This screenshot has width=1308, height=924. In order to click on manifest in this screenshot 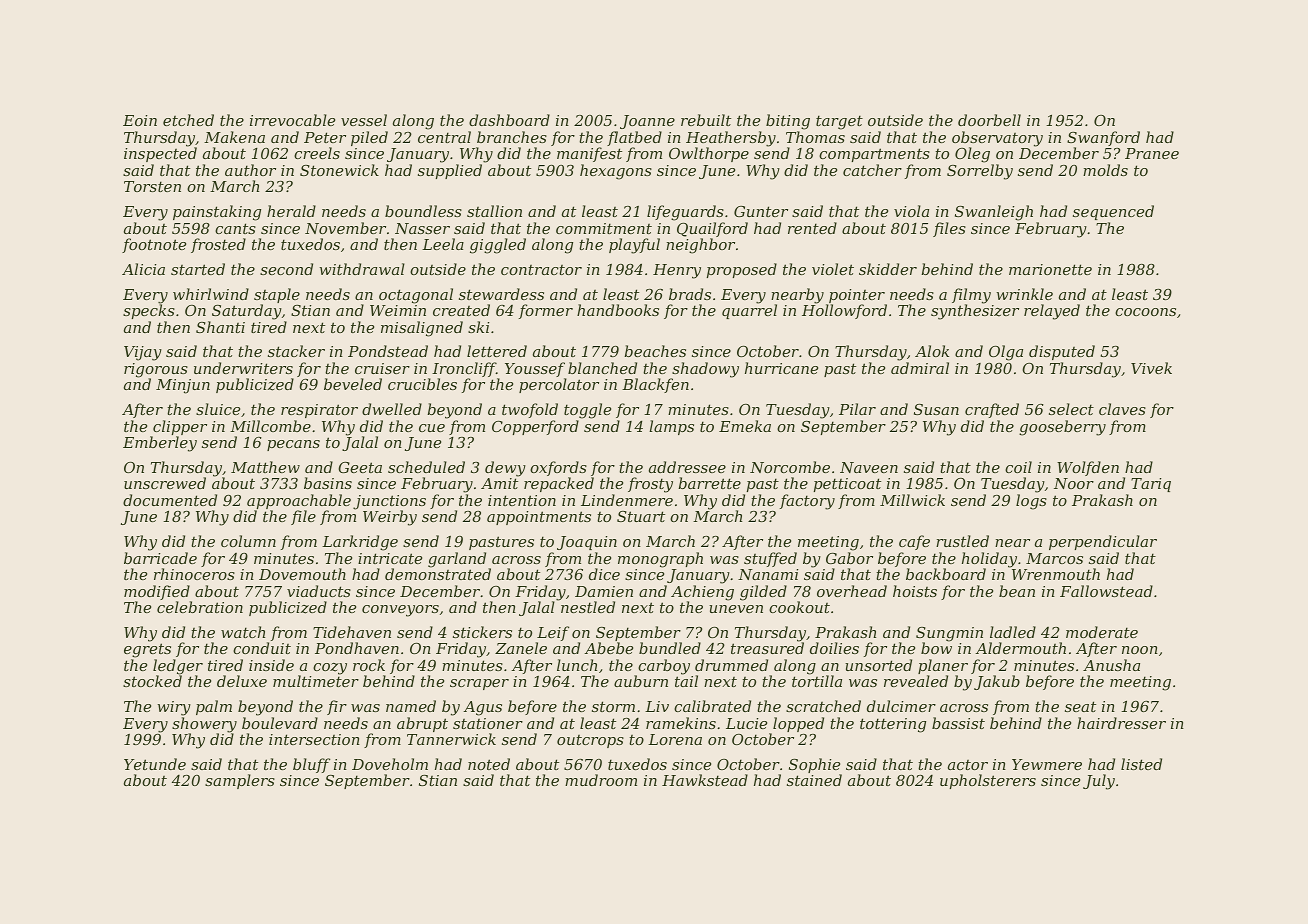, I will do `click(589, 155)`.
